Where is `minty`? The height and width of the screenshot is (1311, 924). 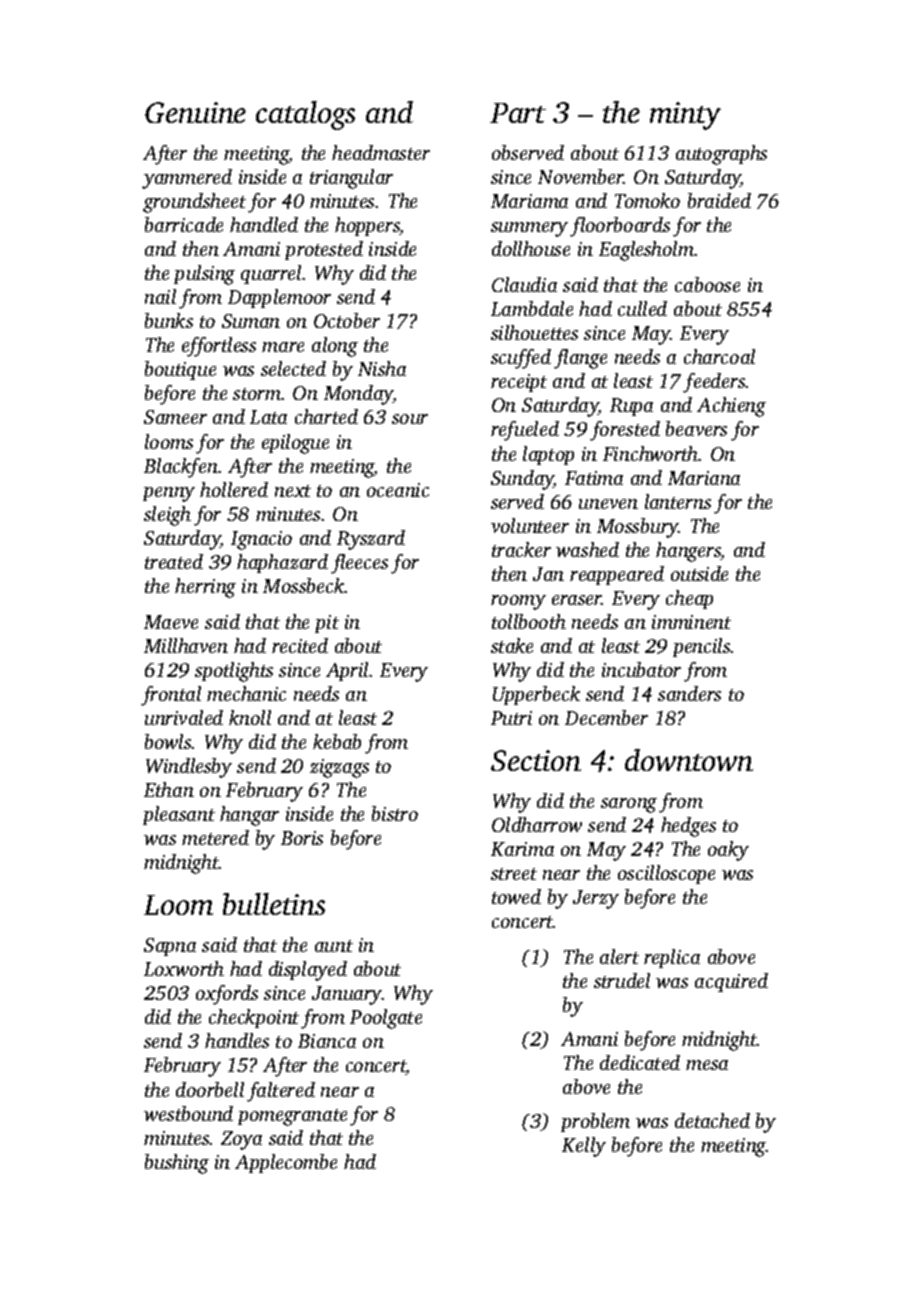 minty is located at coordinates (685, 116).
